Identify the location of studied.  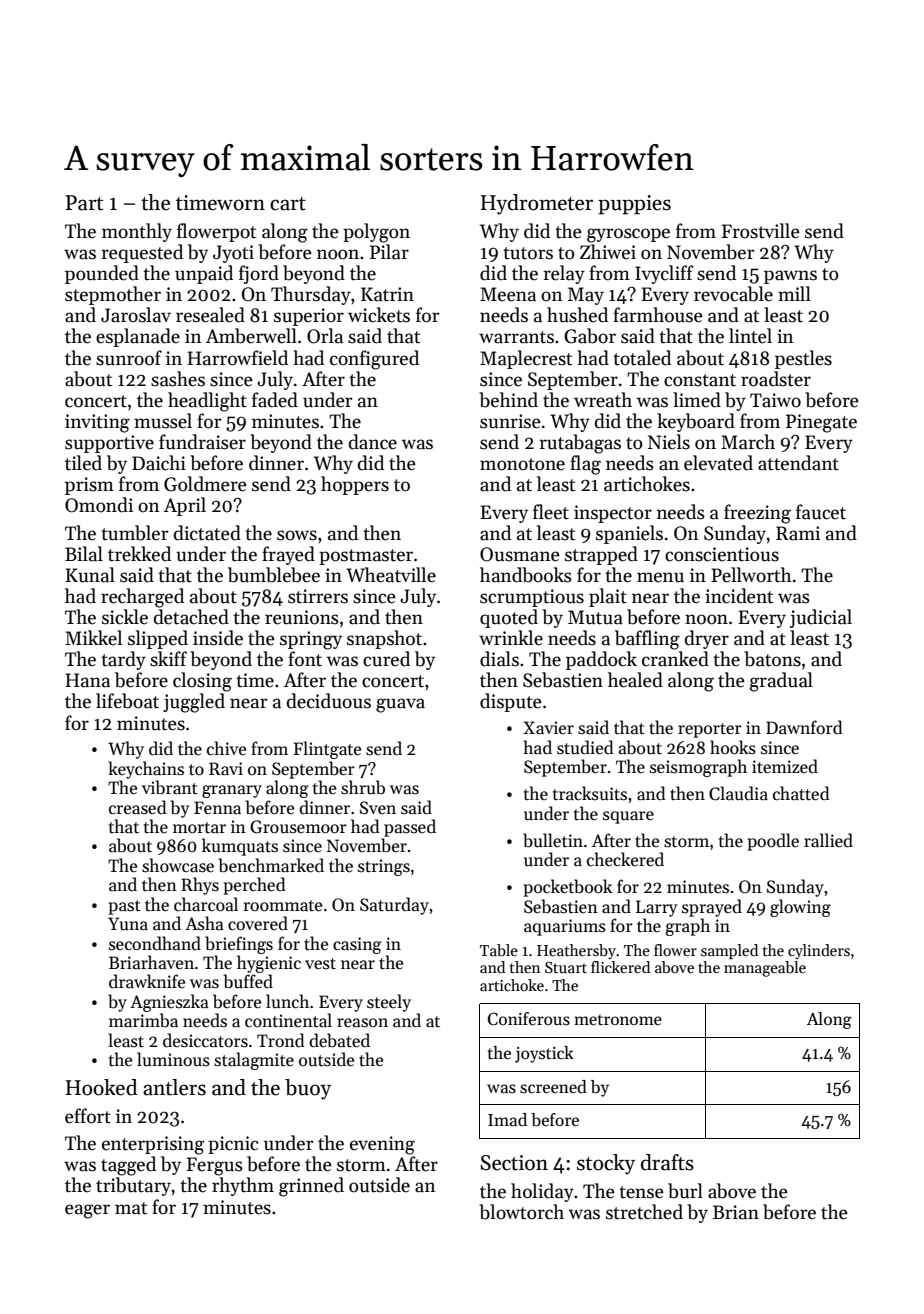
(585, 747).
